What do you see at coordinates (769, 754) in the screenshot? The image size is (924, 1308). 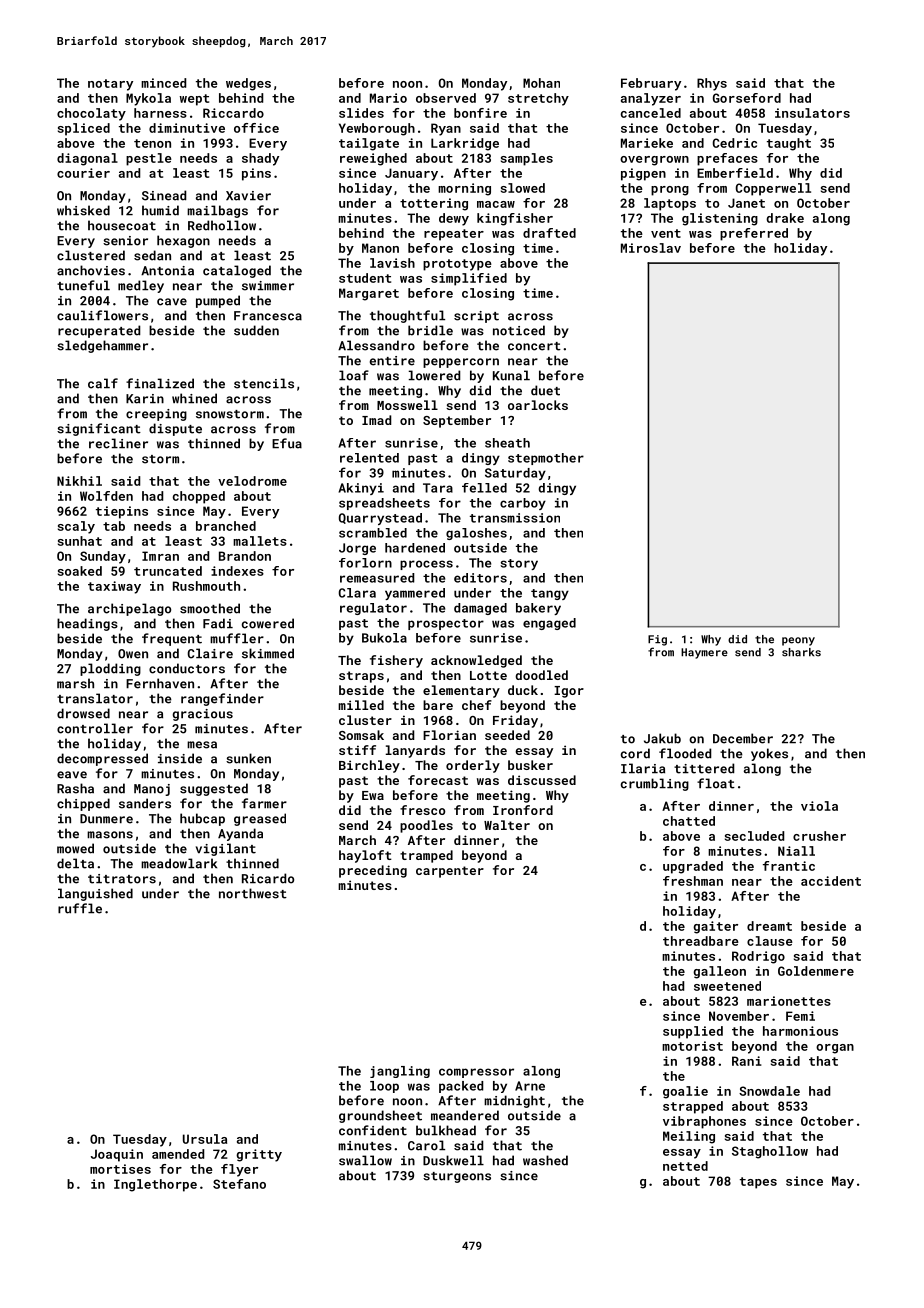 I see `yokes` at bounding box center [769, 754].
